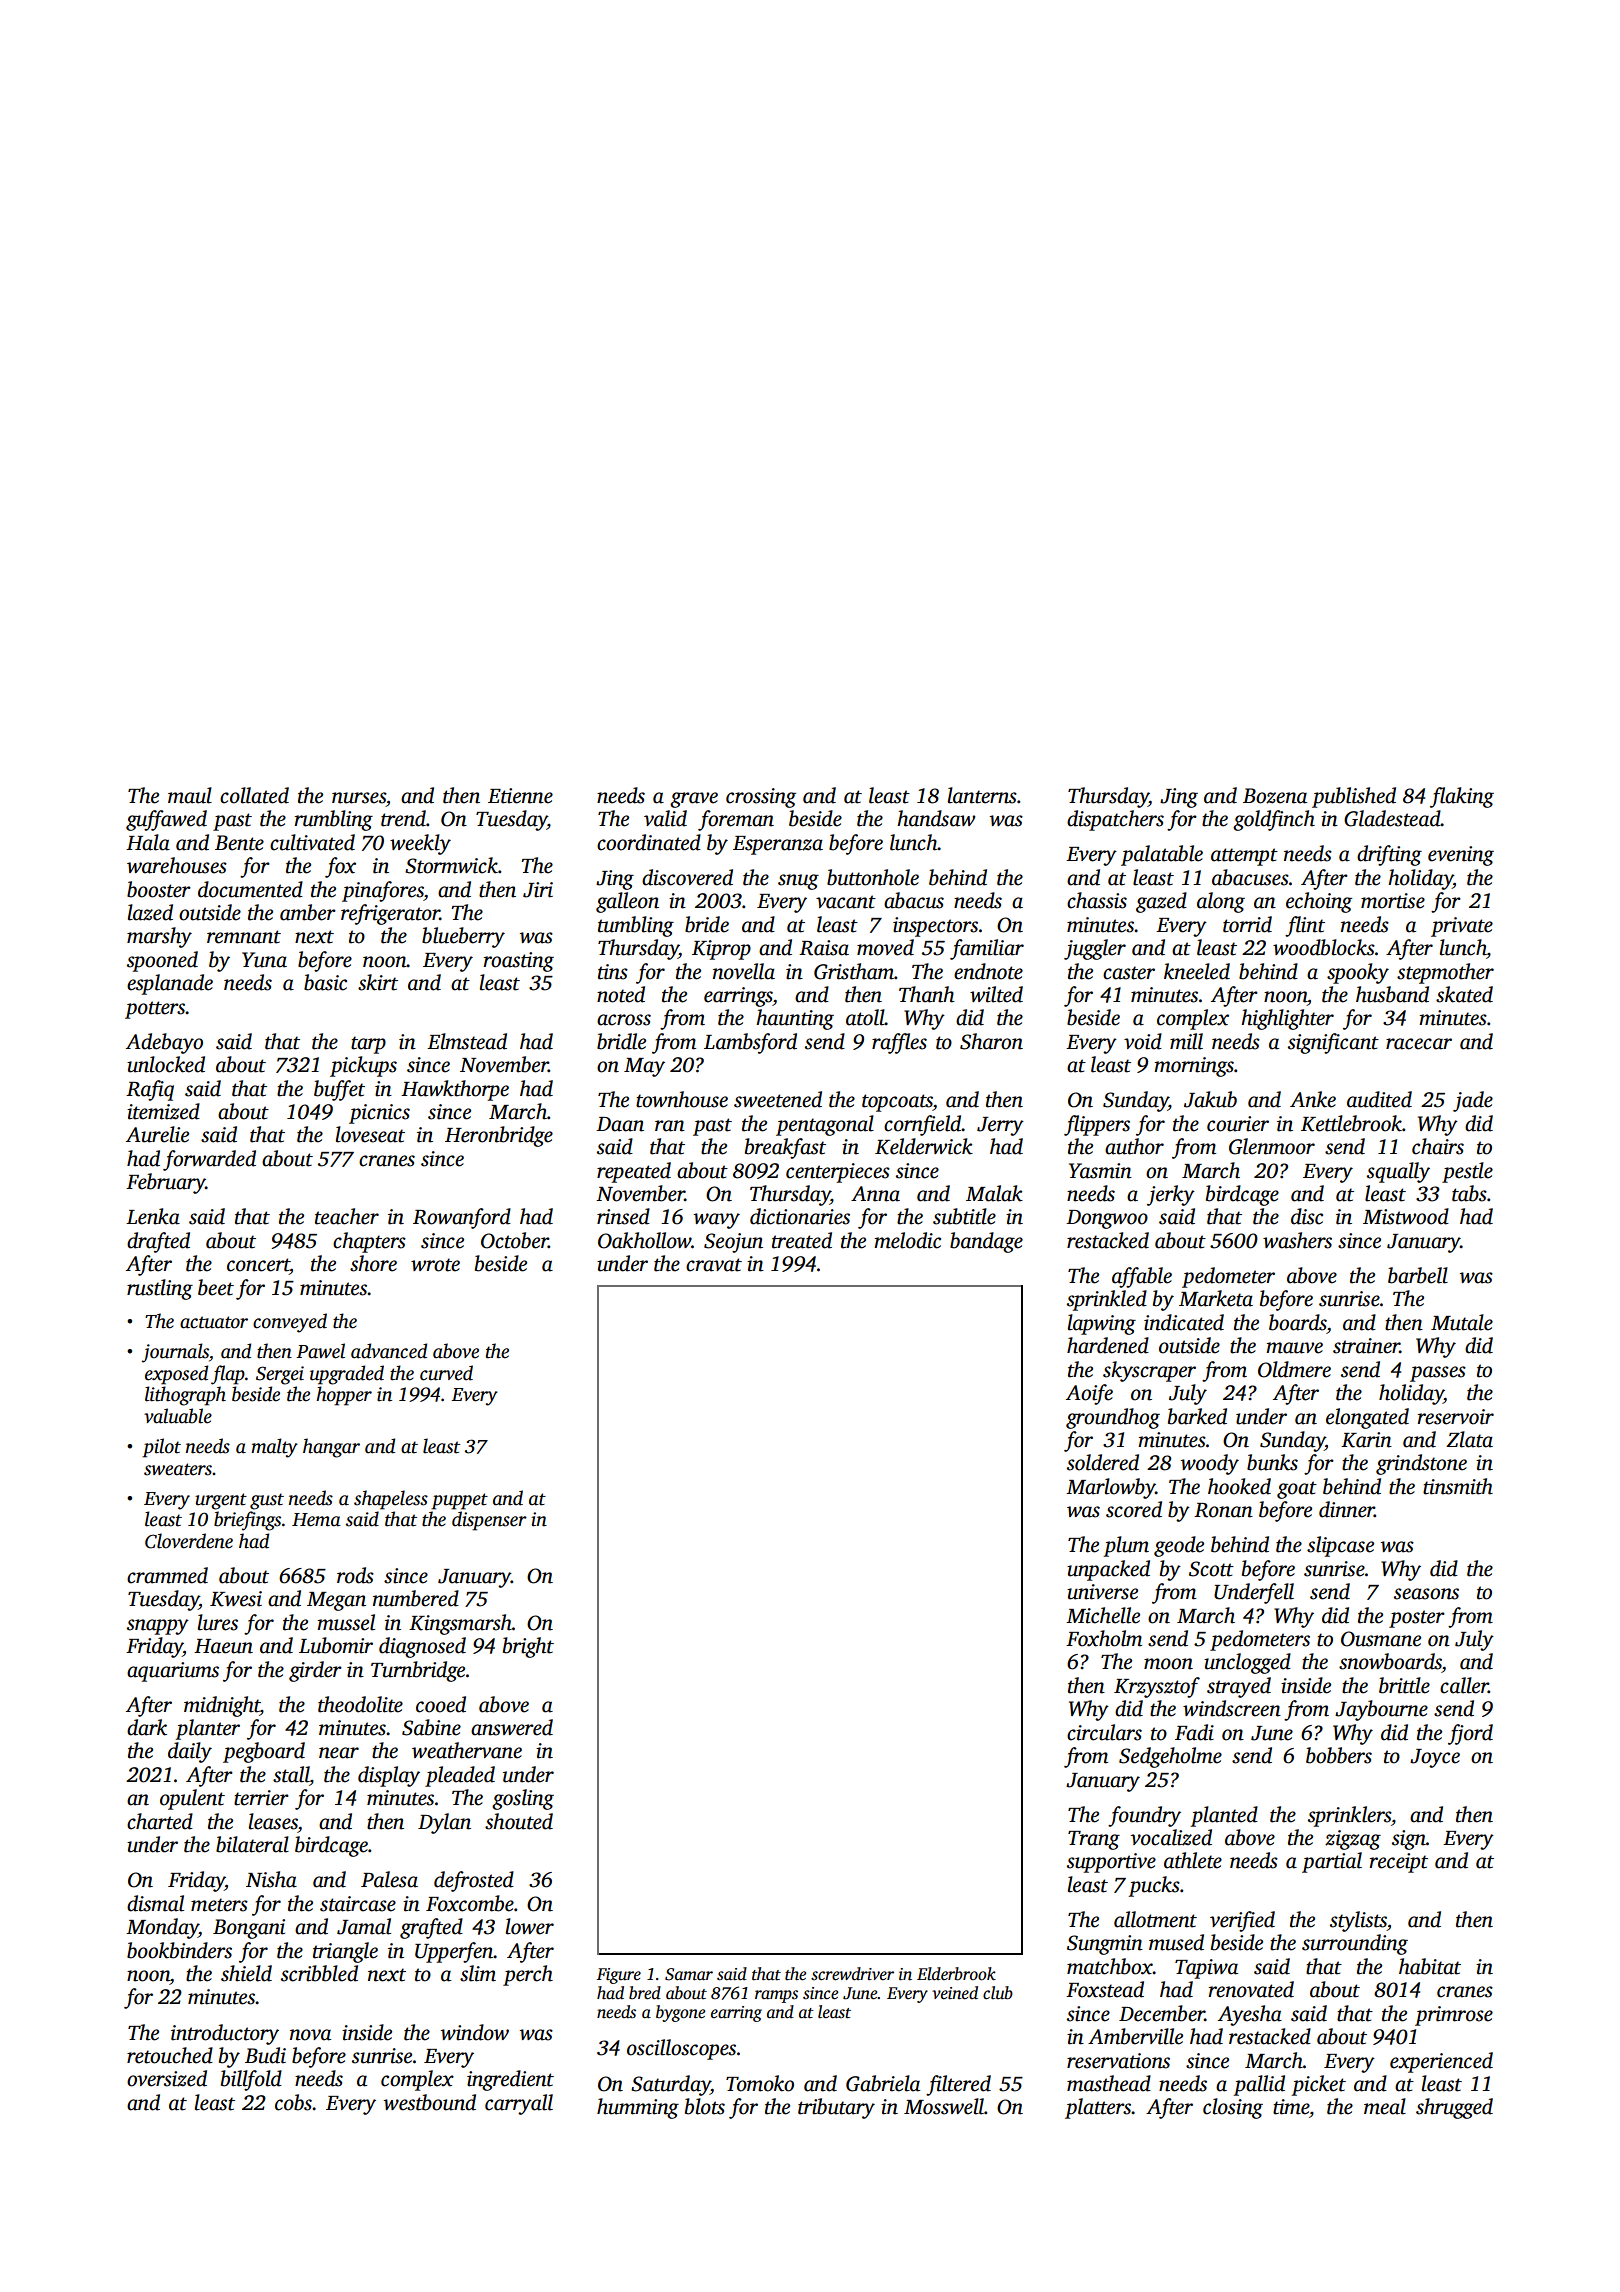 This screenshot has width=1620, height=2292. Describe the element at coordinates (422, 1647) in the screenshot. I see `diagnosed` at that location.
